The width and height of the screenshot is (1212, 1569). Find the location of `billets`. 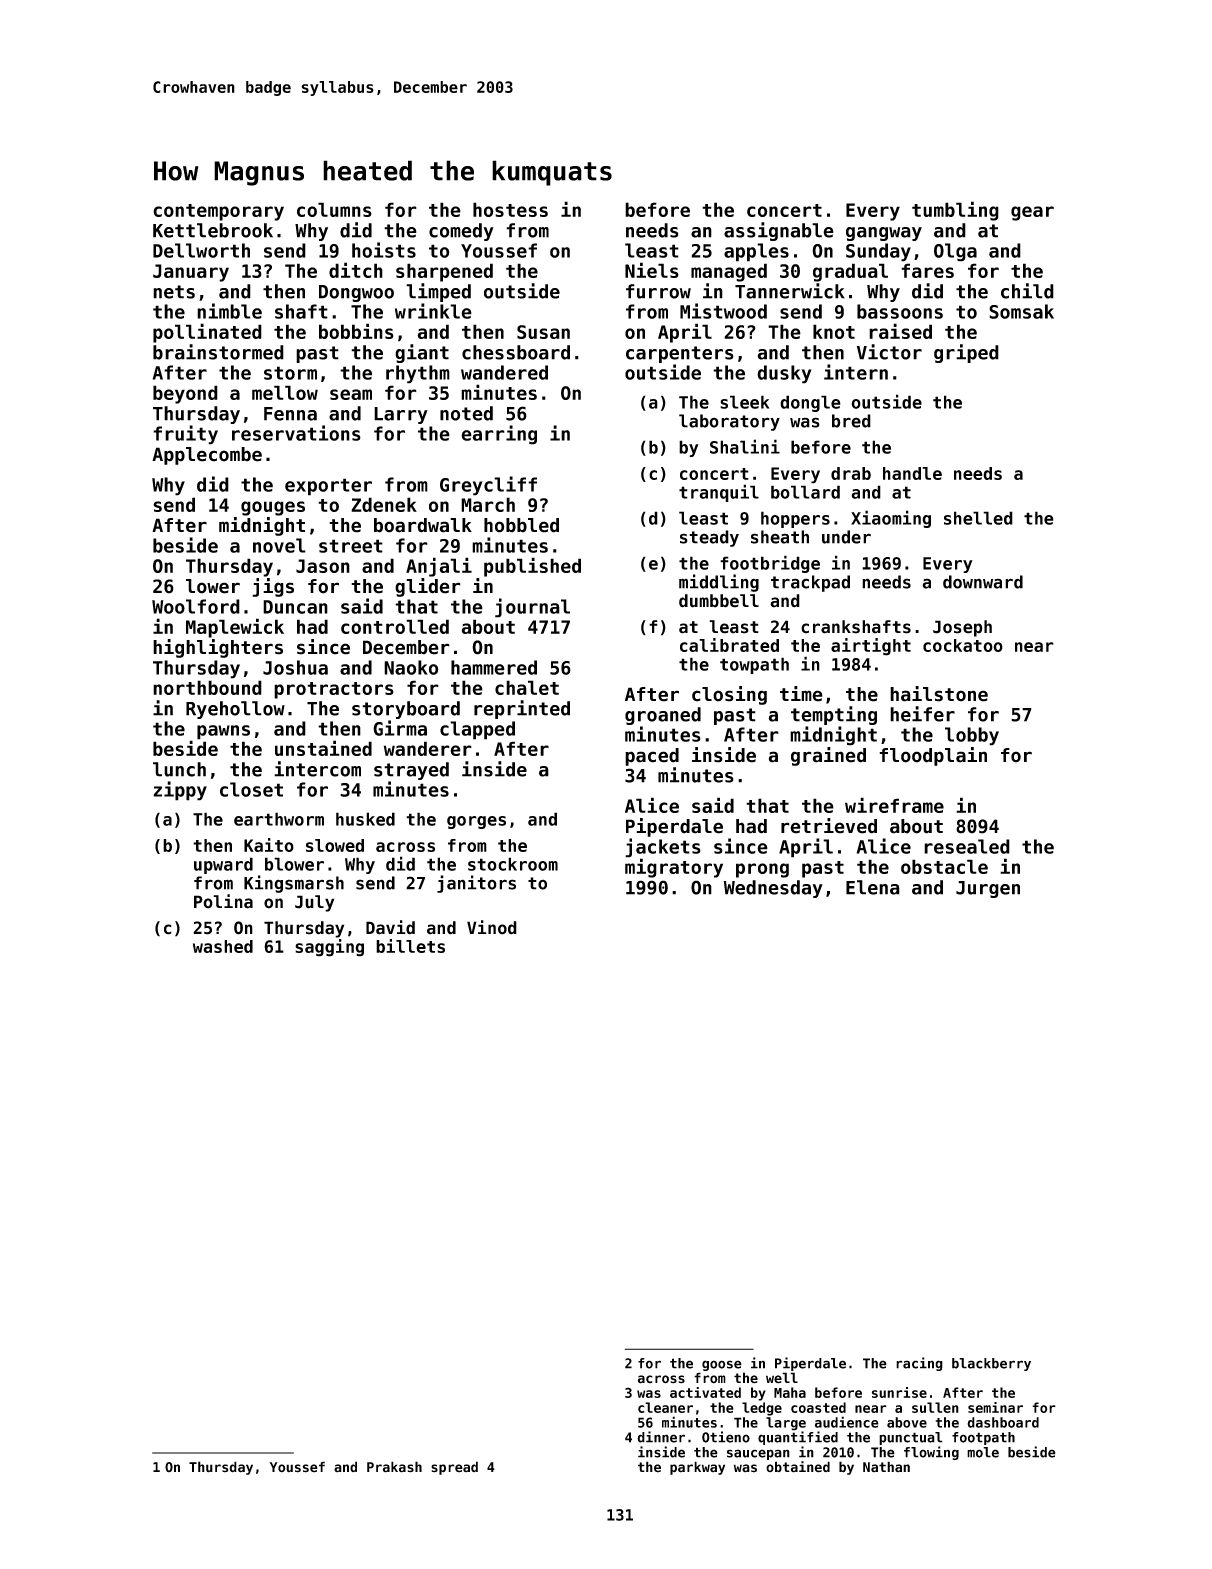

billets is located at coordinates (410, 946).
